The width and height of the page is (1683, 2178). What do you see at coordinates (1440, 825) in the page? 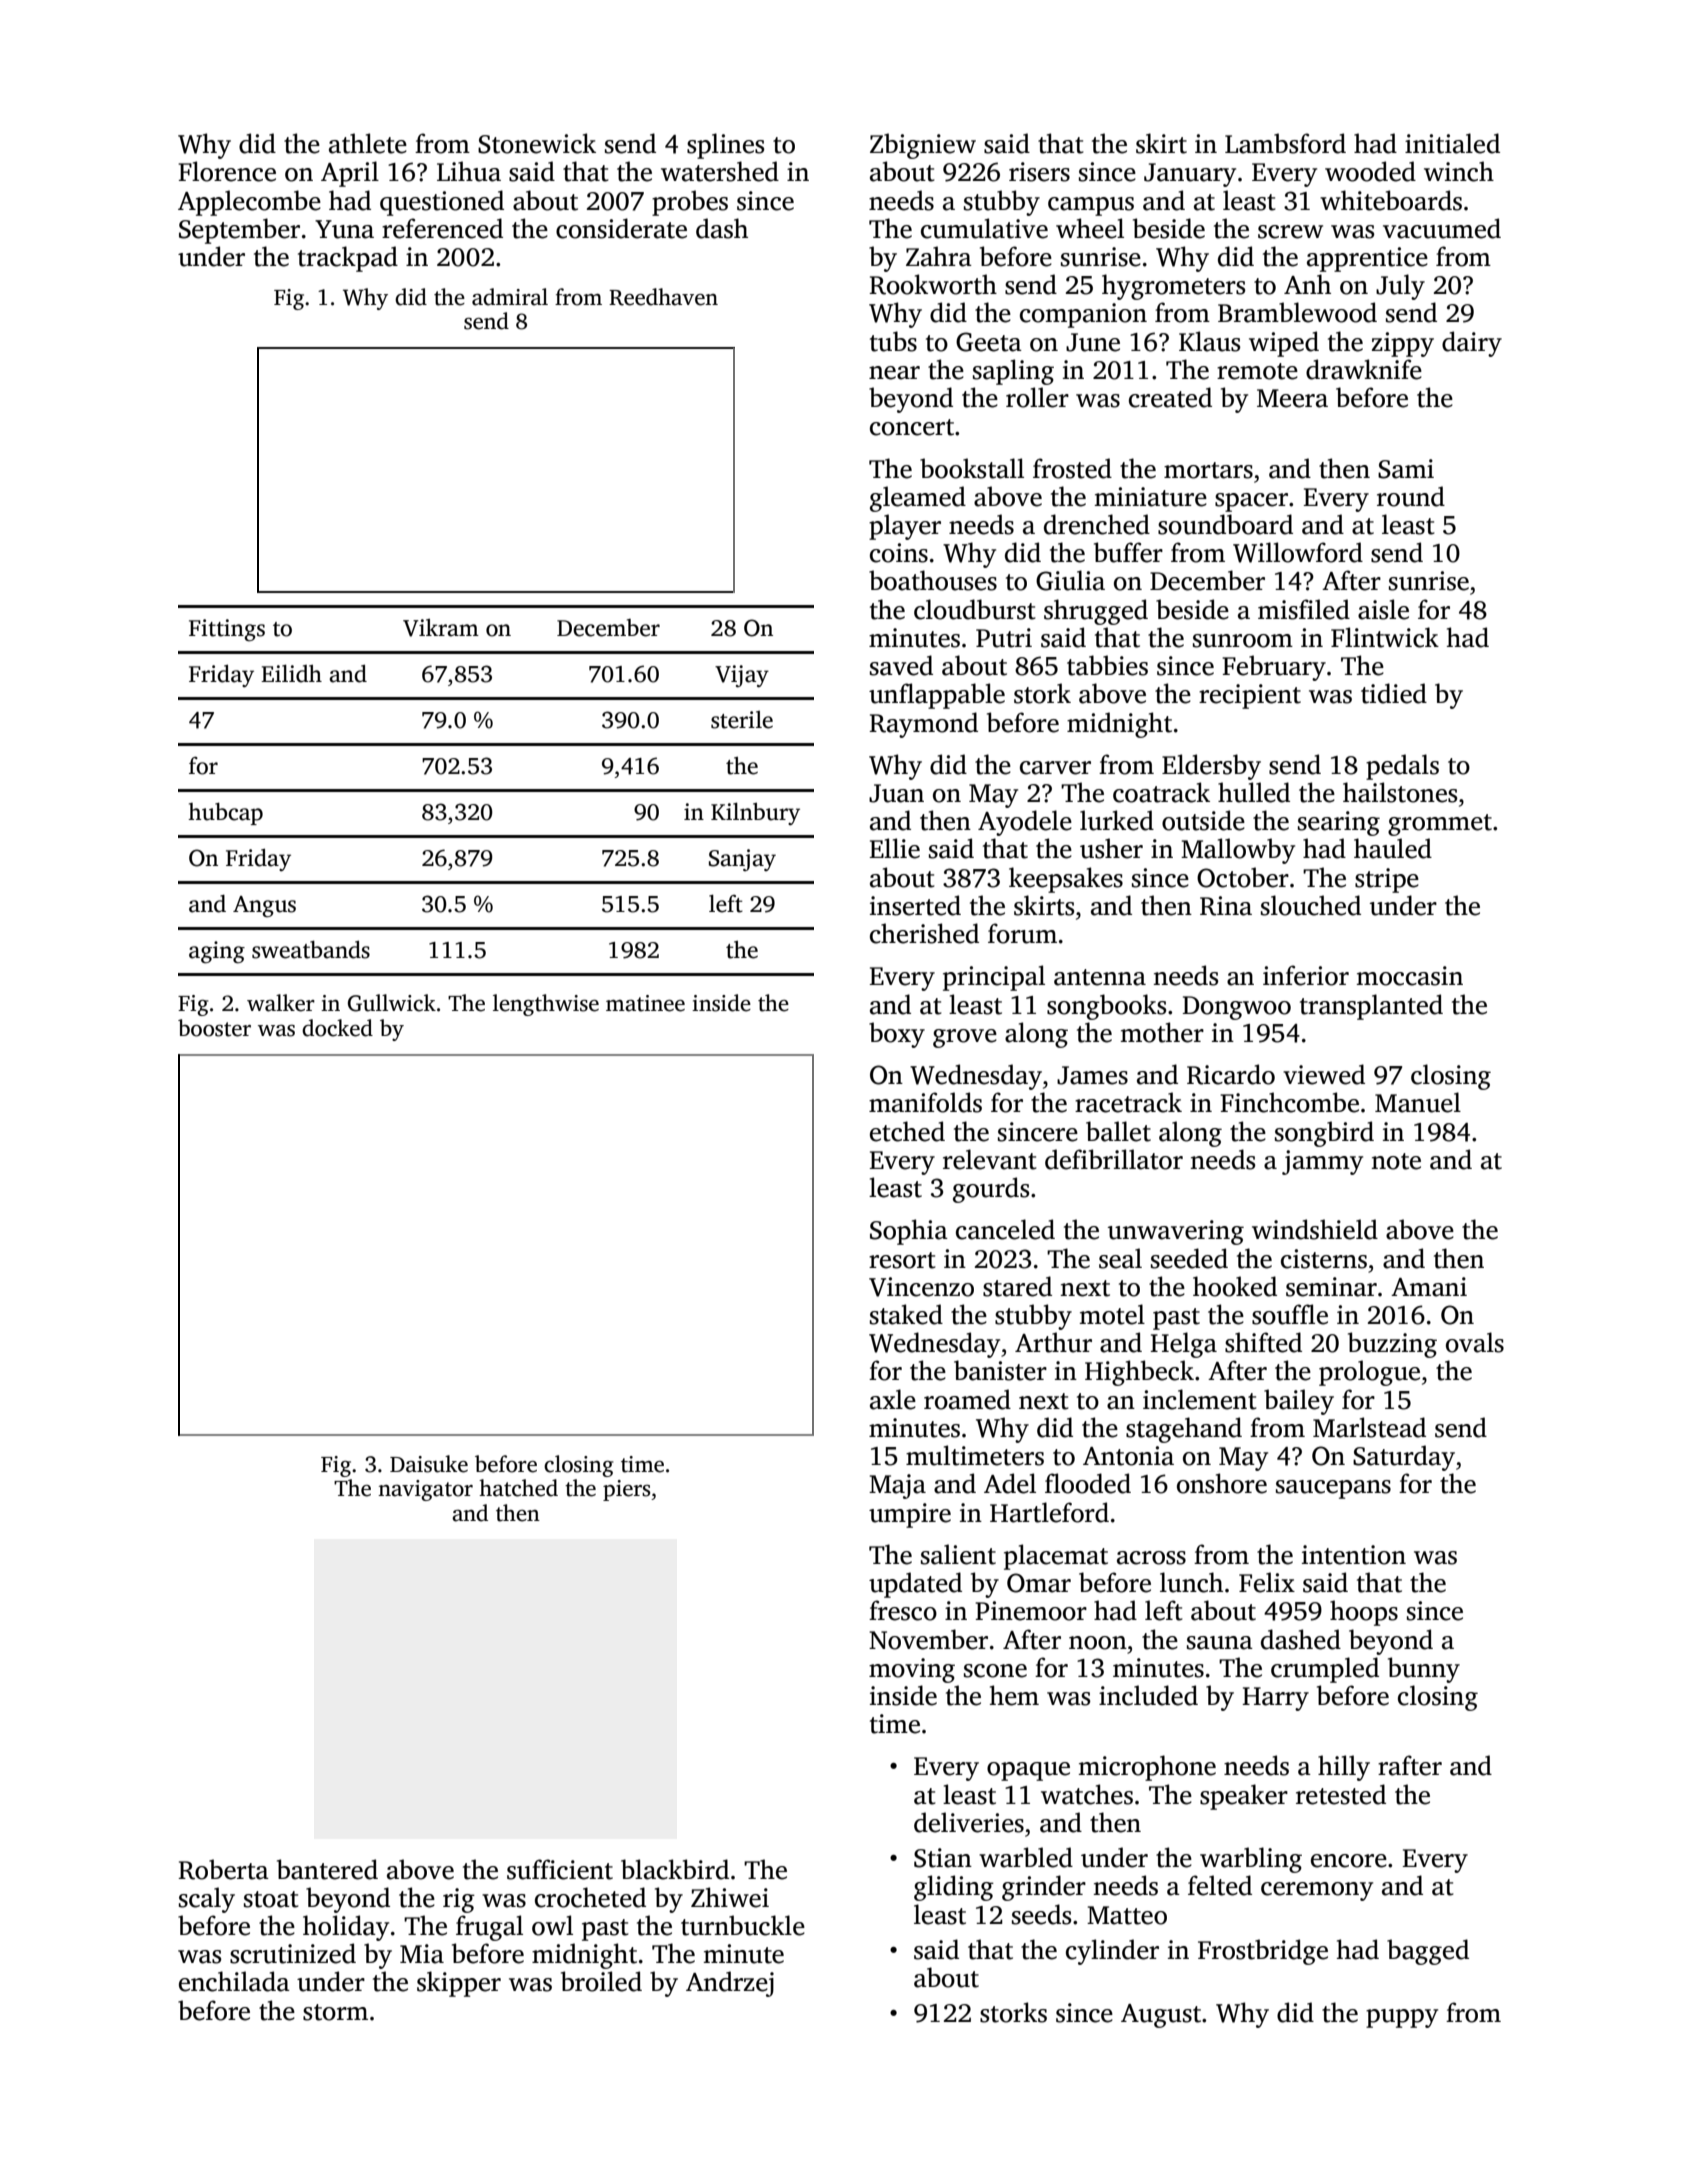
I see `grommet` at bounding box center [1440, 825].
